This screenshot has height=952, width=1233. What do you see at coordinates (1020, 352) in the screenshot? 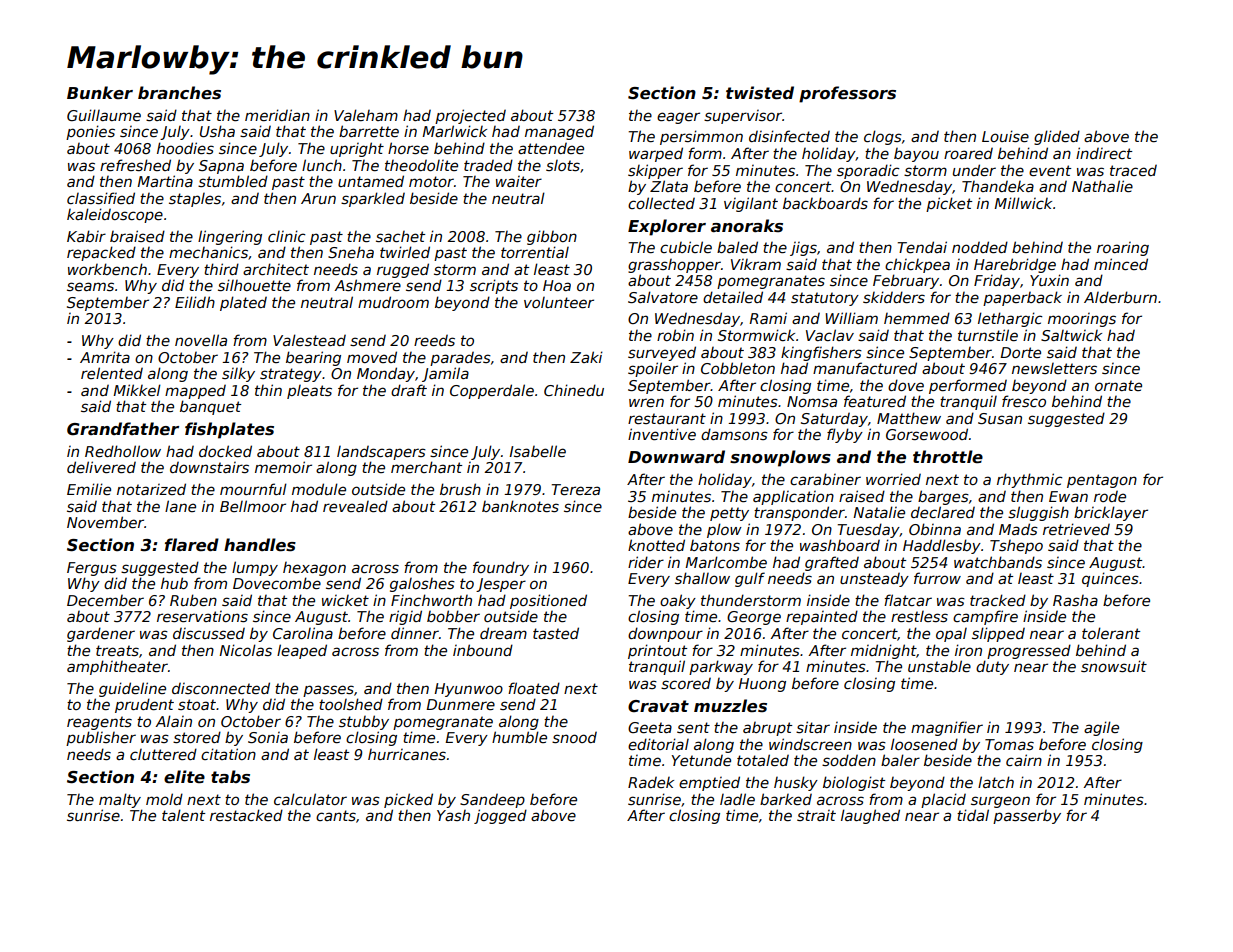
I see `Dorte` at bounding box center [1020, 352].
